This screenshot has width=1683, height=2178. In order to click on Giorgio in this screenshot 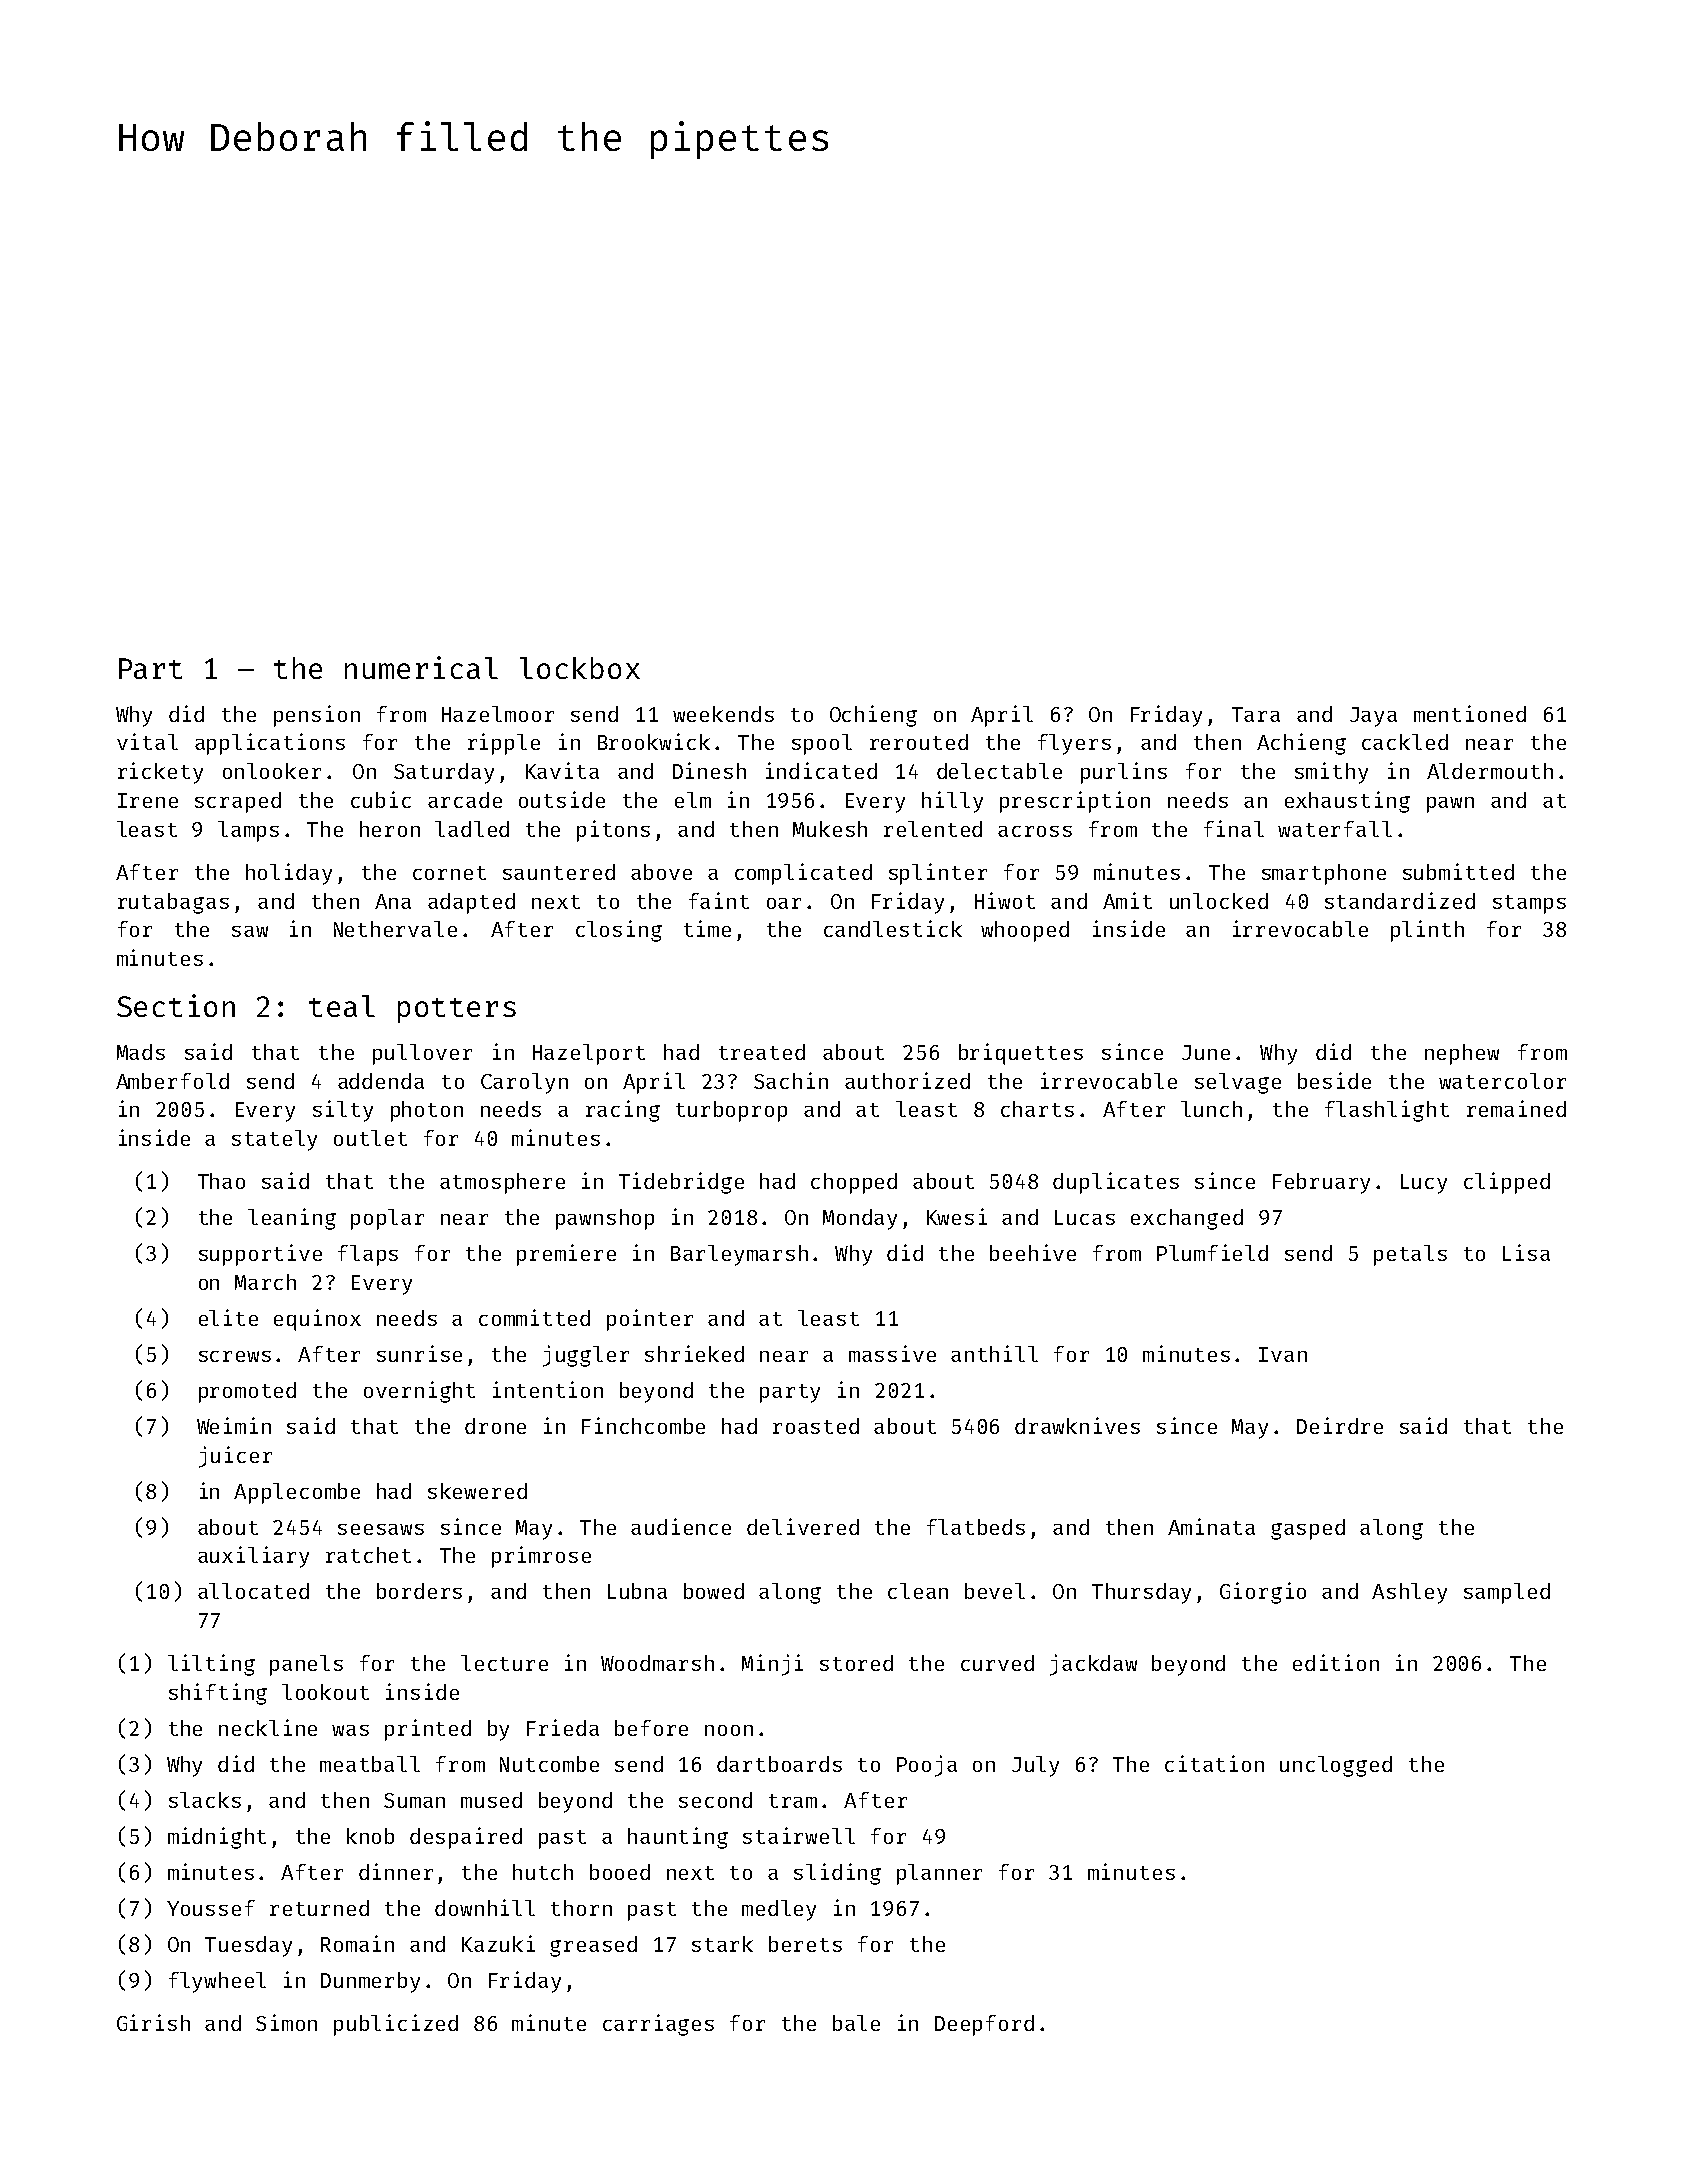, I will do `click(1263, 1593)`.
